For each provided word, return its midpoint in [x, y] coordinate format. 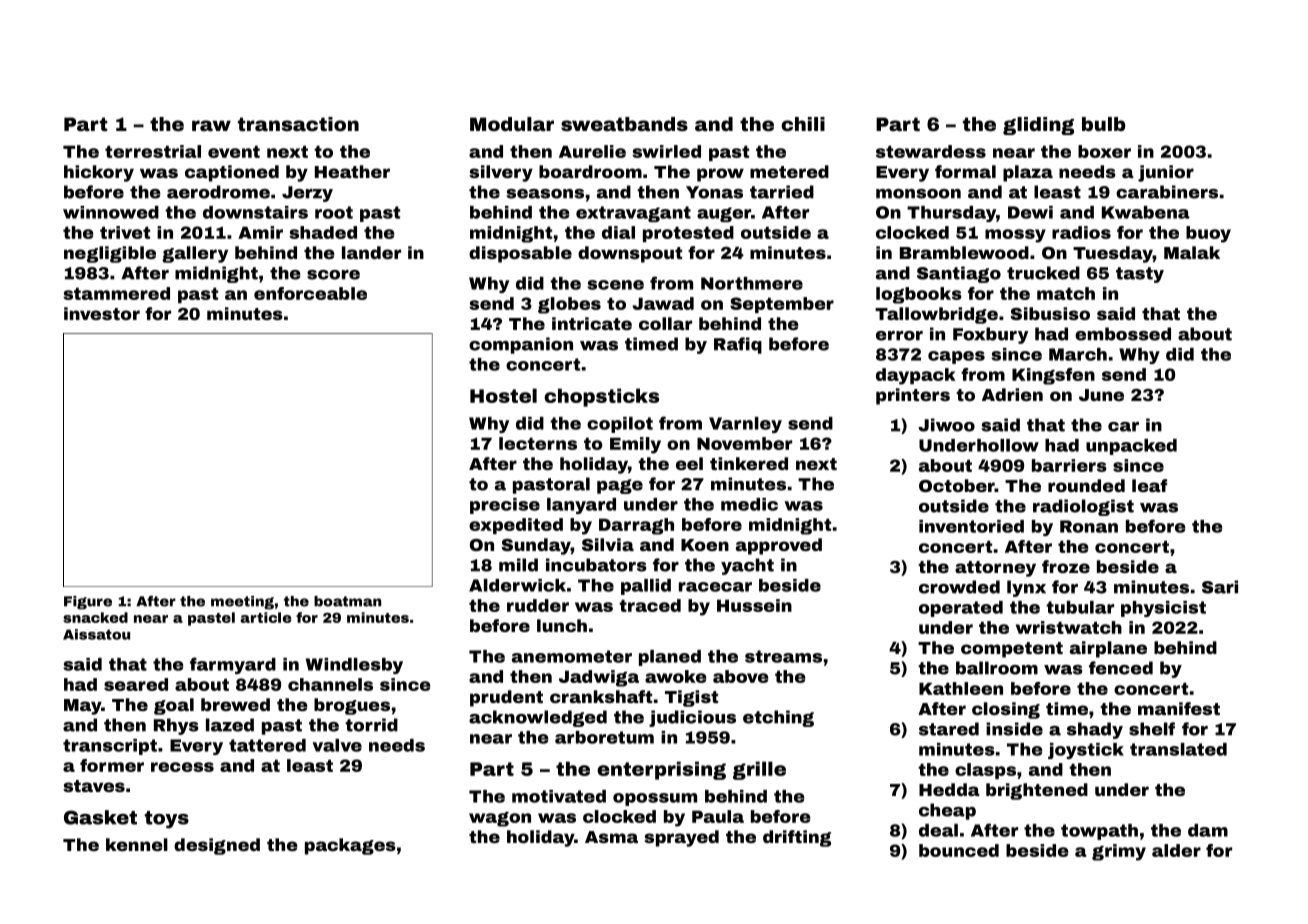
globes [569, 305]
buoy [1208, 234]
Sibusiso [1050, 313]
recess [182, 767]
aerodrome [218, 192]
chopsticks [601, 397]
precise [505, 506]
